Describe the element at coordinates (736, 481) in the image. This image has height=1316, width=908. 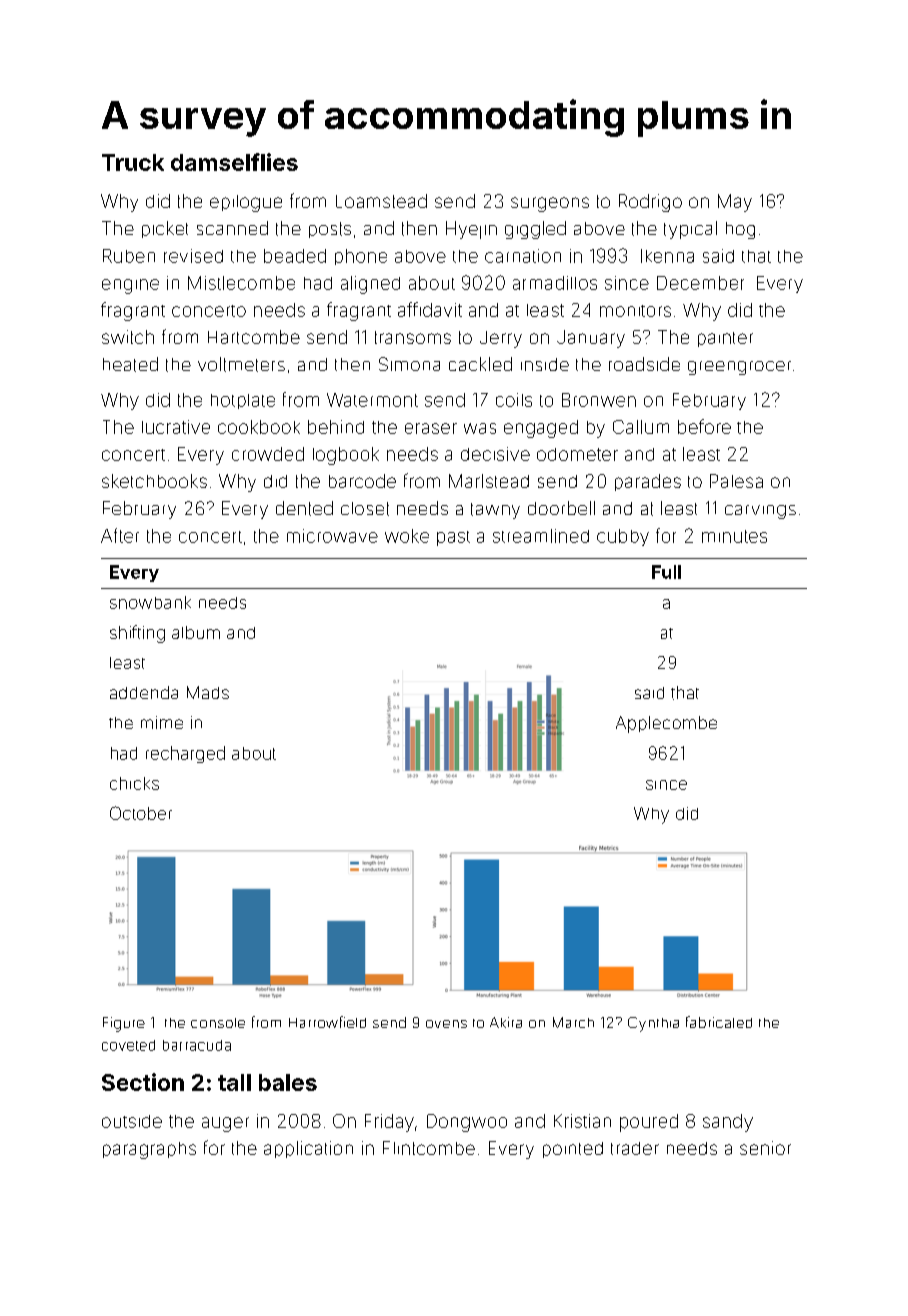
I see `Palesa` at that location.
